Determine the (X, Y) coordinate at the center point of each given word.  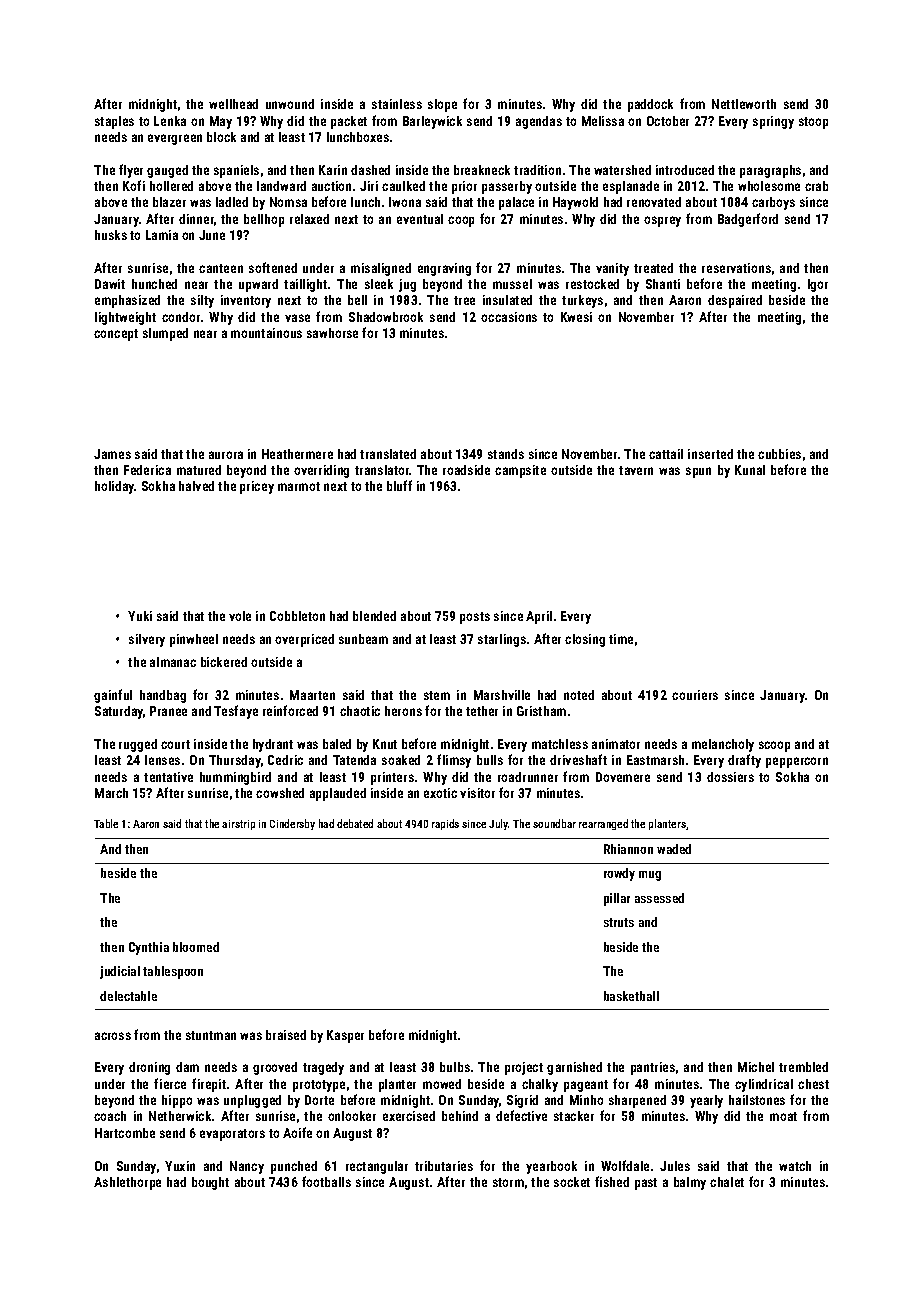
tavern (636, 470)
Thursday (235, 761)
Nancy (247, 1167)
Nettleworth (744, 104)
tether (482, 711)
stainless (397, 104)
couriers (695, 695)
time (621, 639)
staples (114, 122)
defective (521, 1115)
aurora (226, 455)
